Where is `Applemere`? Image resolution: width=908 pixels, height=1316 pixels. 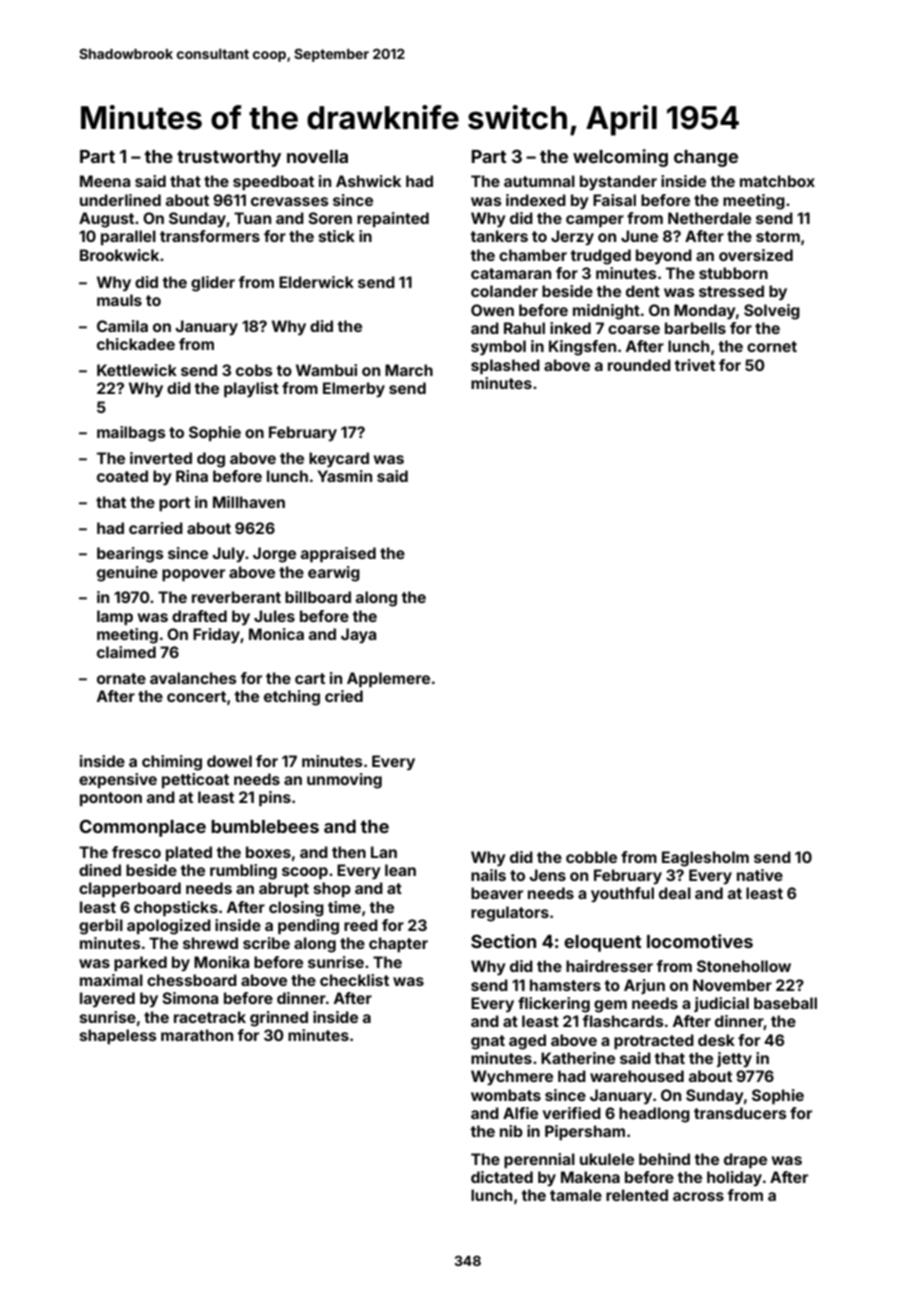
Applemere is located at coordinates (388, 679).
